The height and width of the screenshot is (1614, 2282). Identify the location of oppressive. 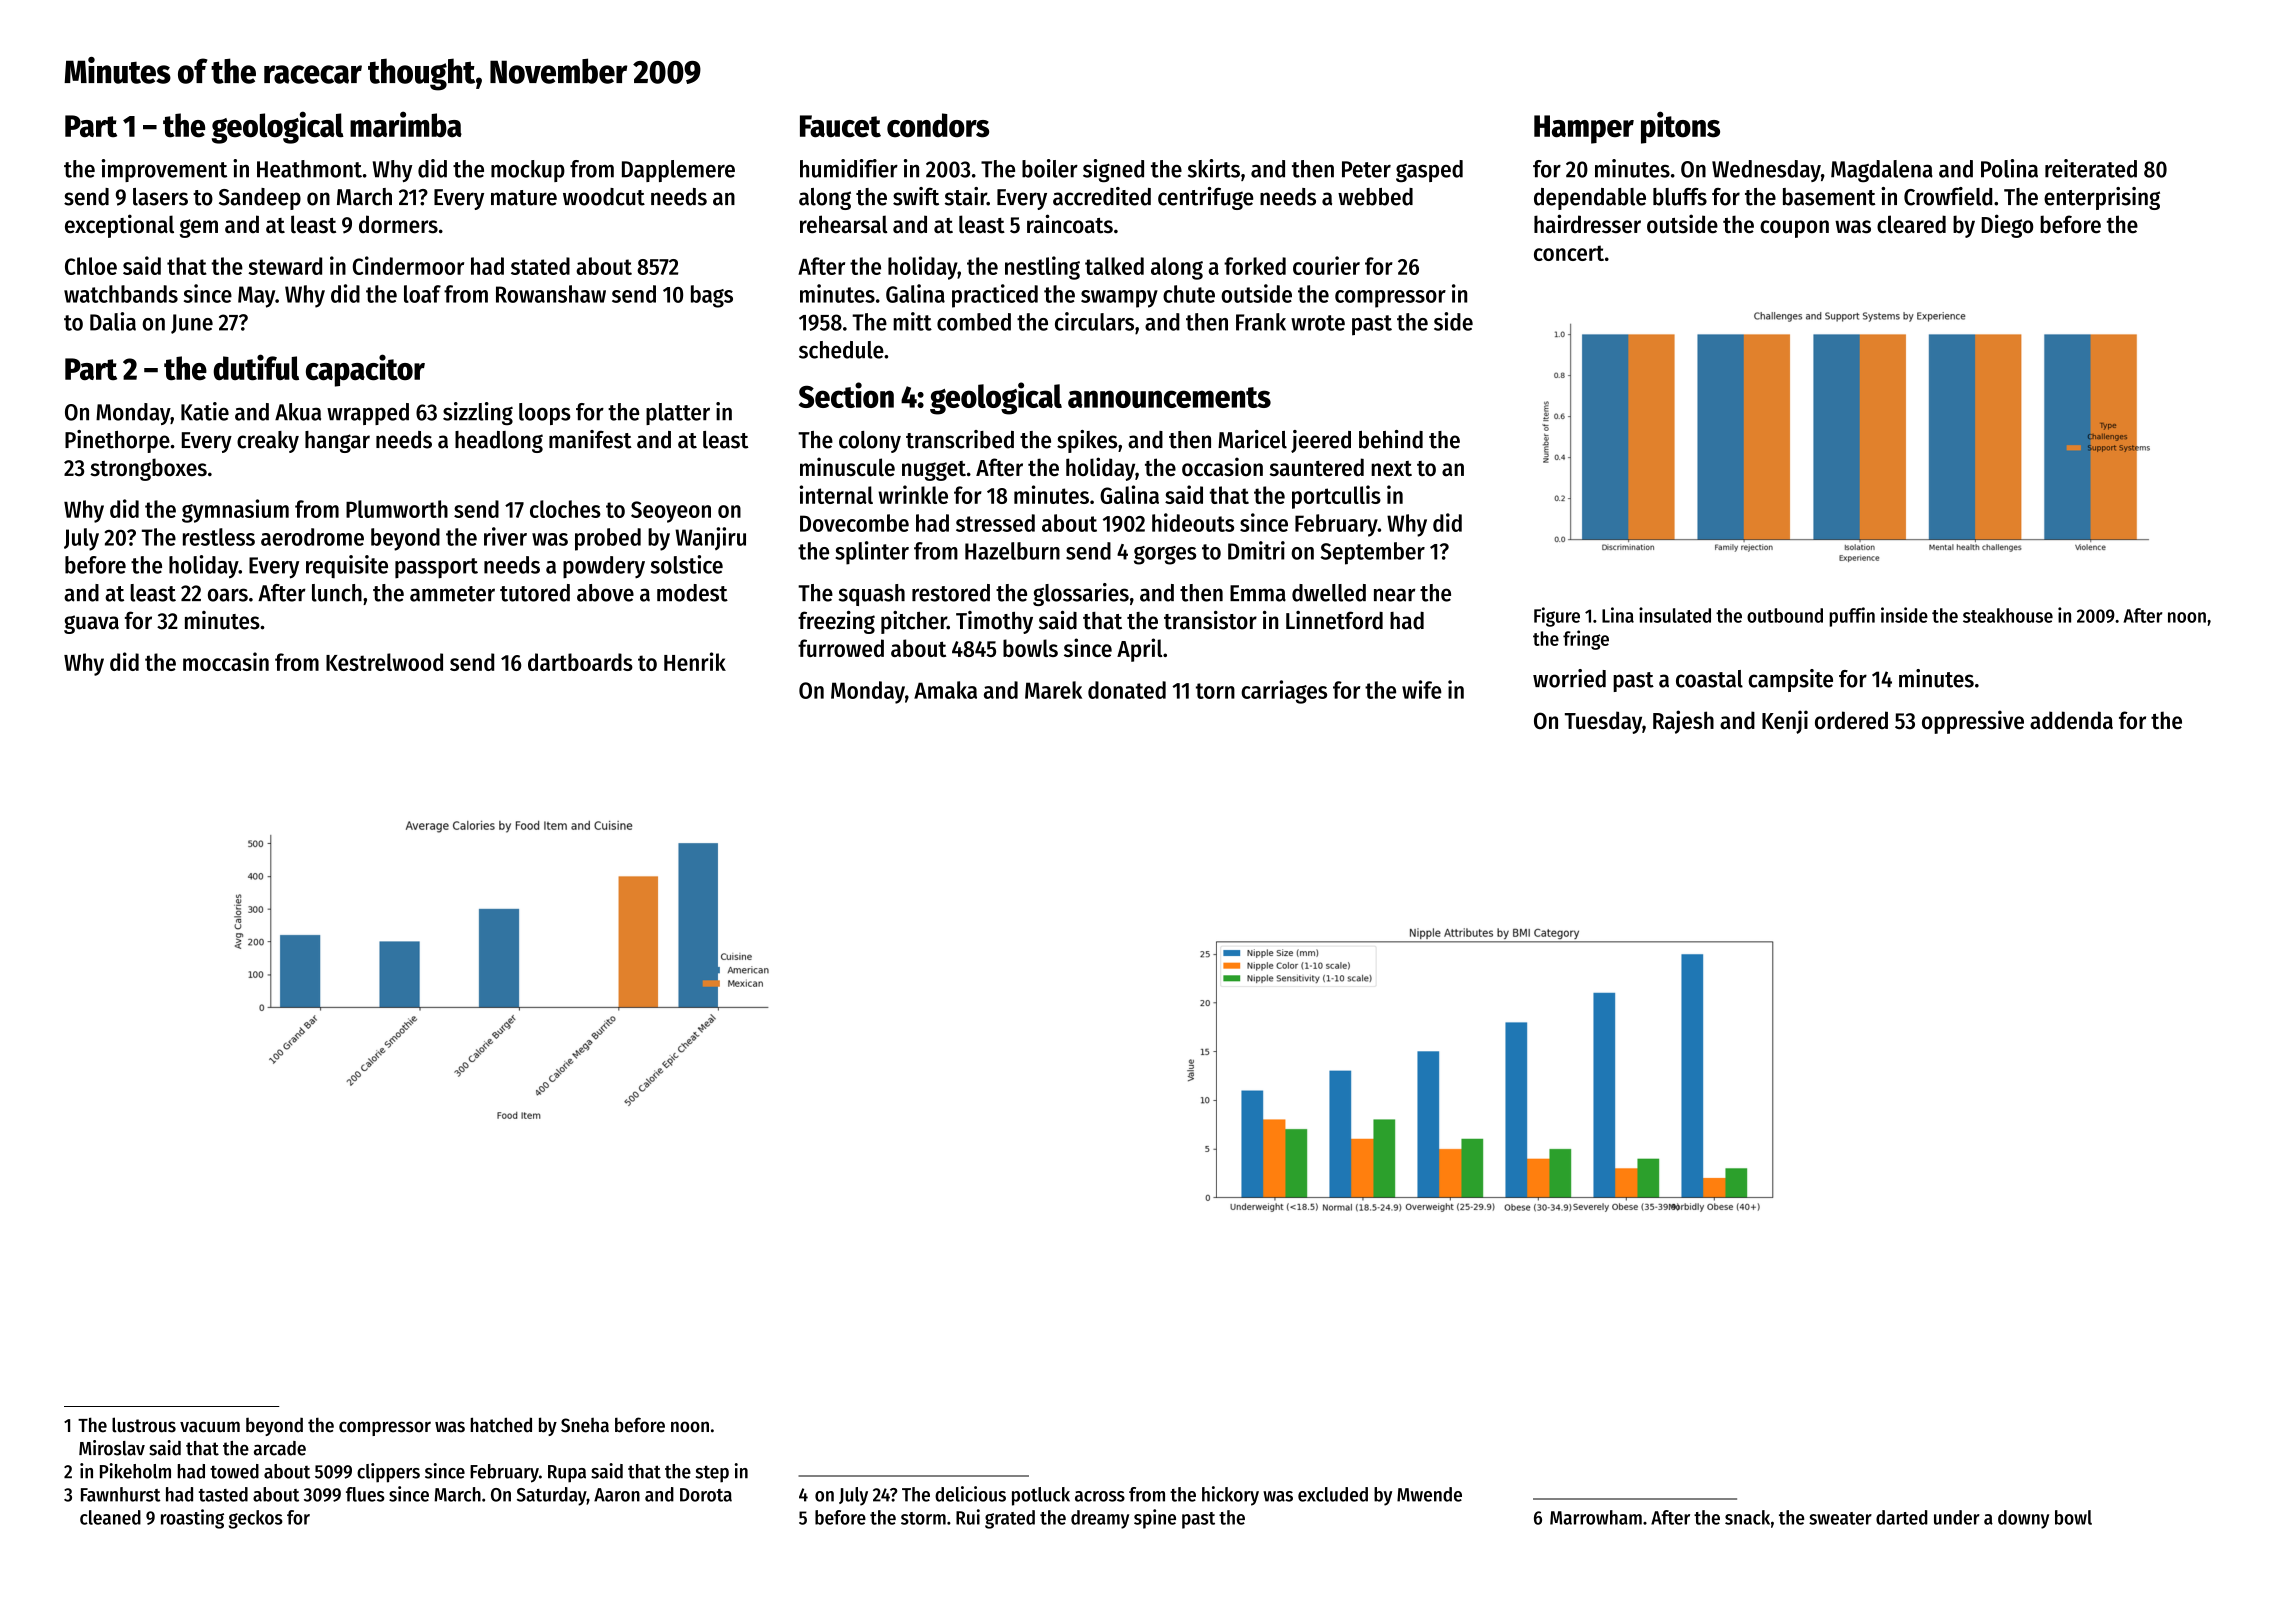
(1973, 722).
